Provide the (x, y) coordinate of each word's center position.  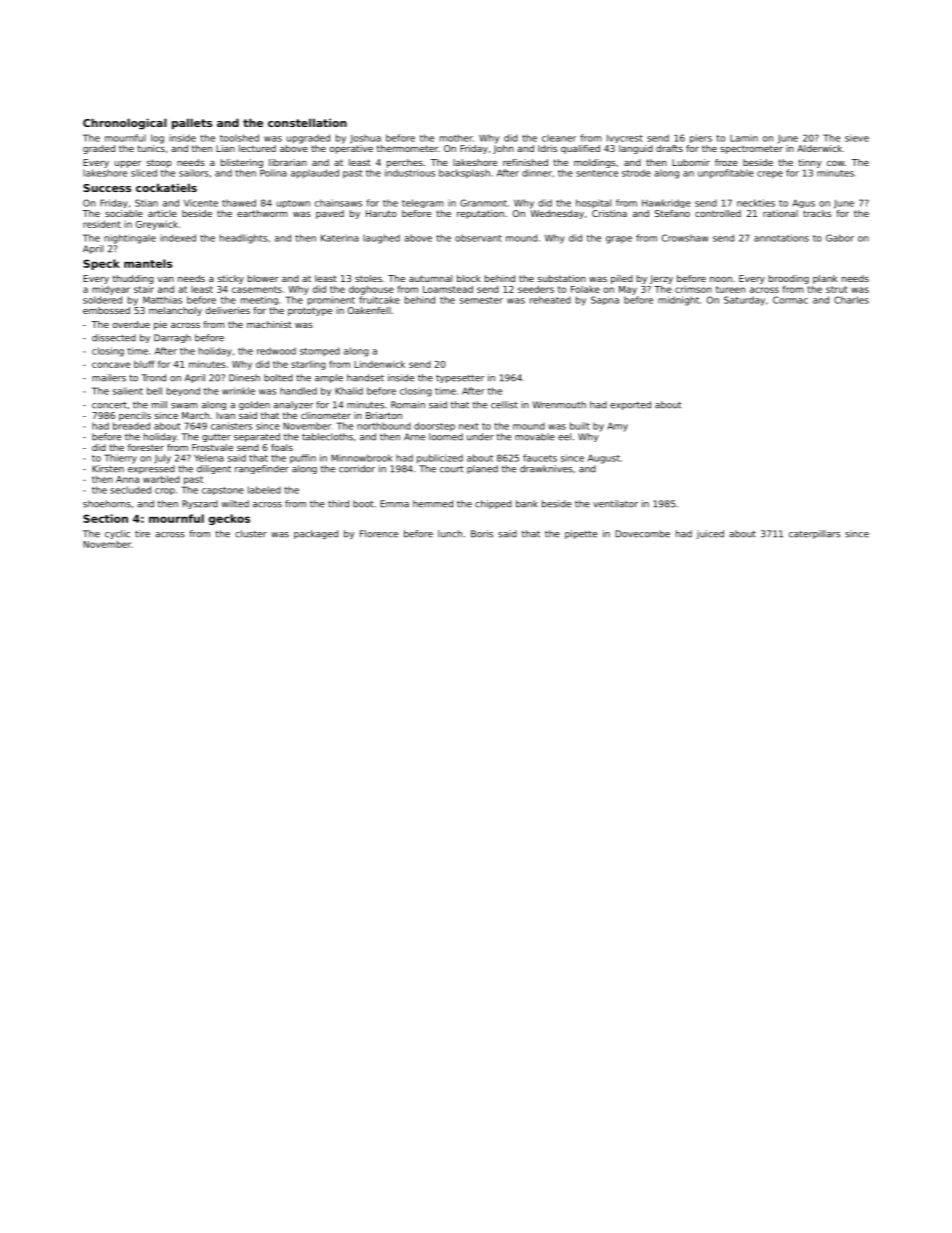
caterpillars (814, 534)
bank (527, 504)
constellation (307, 122)
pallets (192, 124)
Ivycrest (625, 138)
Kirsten (108, 469)
